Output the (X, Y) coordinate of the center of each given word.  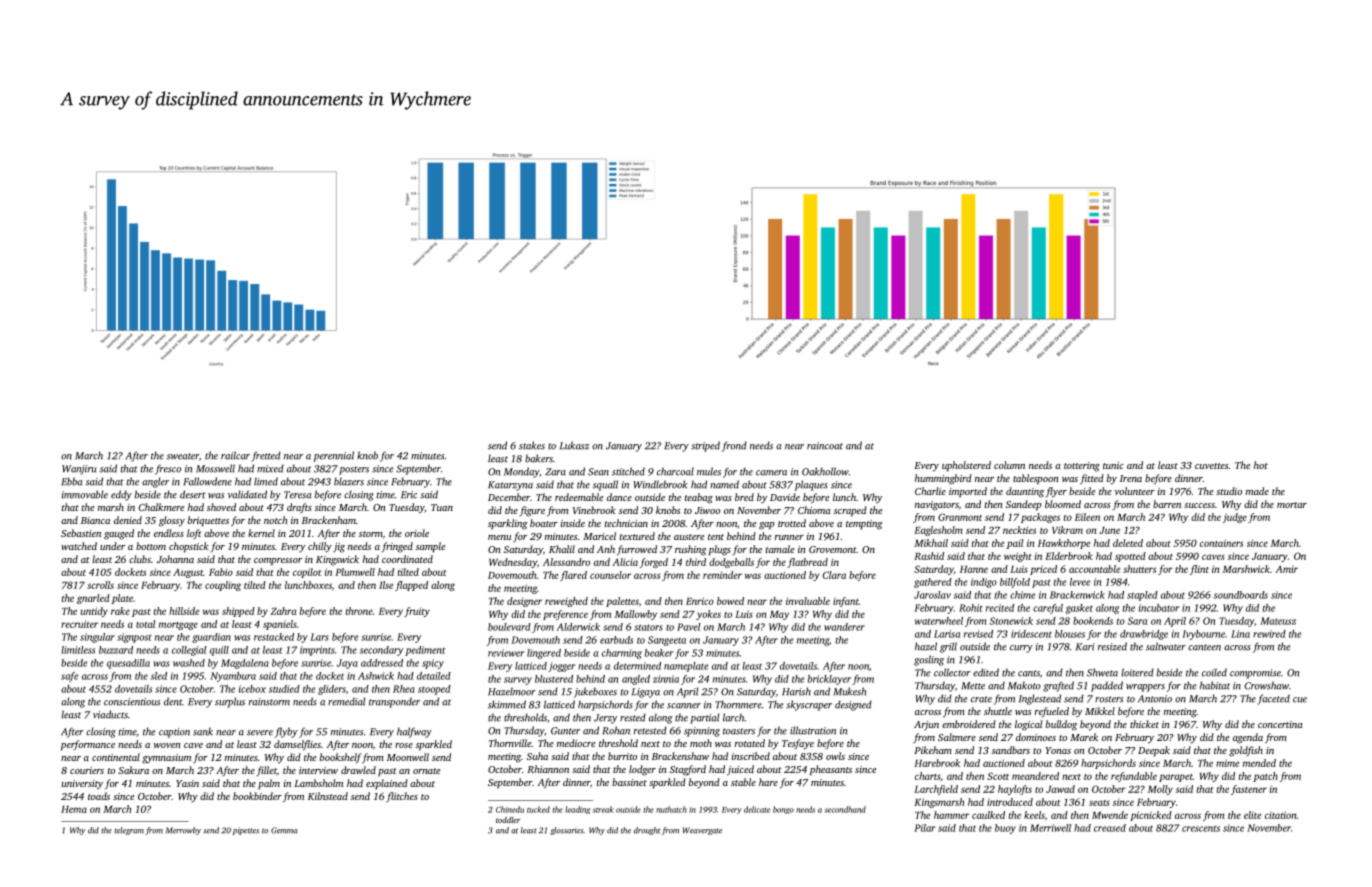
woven (167, 745)
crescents (1201, 828)
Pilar (924, 828)
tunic (1113, 465)
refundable (1134, 777)
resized (1112, 646)
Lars (319, 637)
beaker (659, 653)
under (112, 546)
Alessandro (566, 562)
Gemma (284, 830)
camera (771, 473)
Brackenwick (1077, 595)
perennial (333, 456)
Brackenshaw (680, 756)
